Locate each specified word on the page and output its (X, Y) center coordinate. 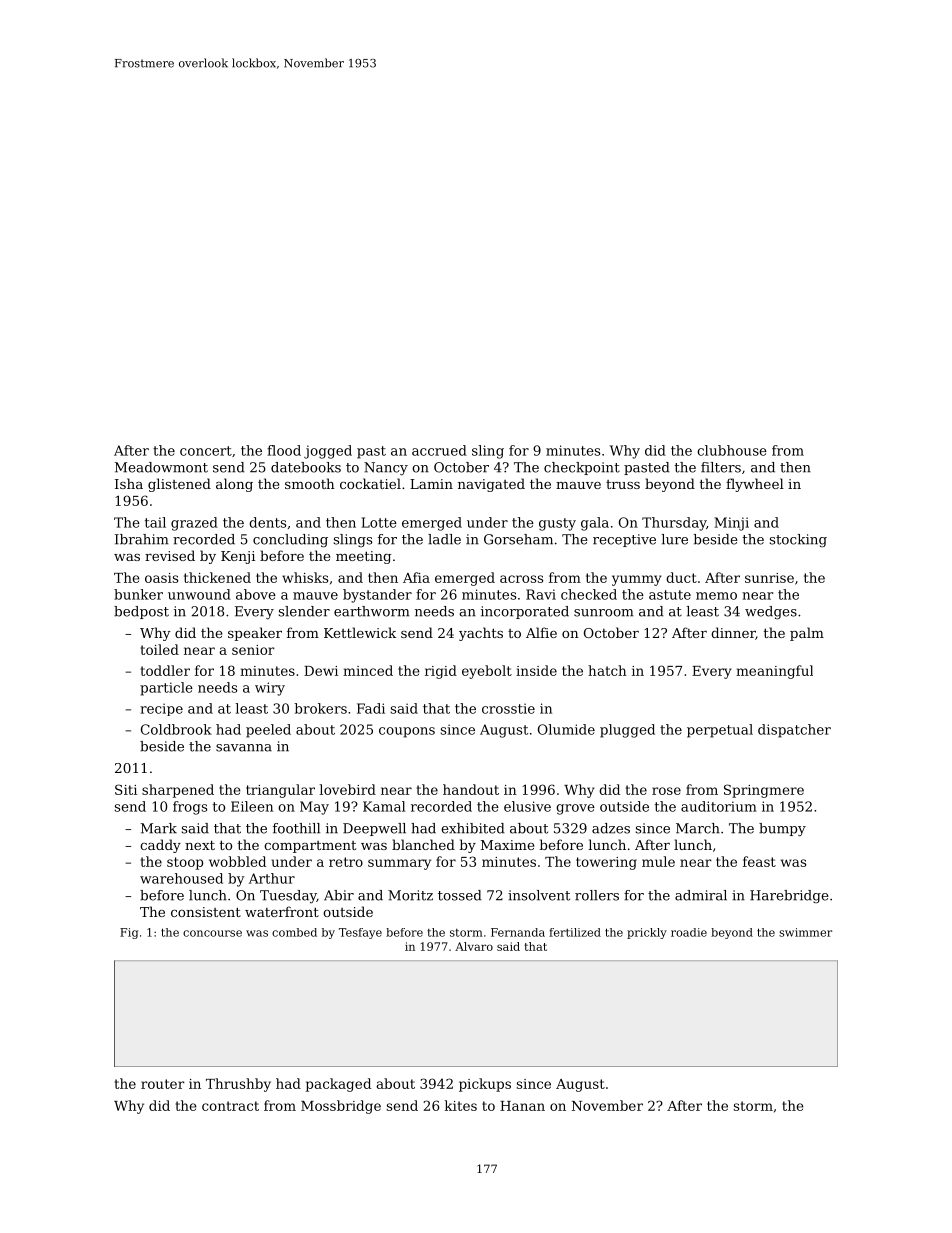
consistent (206, 912)
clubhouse (732, 450)
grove (575, 809)
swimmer (805, 932)
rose (666, 791)
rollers (597, 895)
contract (230, 1106)
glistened (179, 485)
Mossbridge (341, 1107)
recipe (161, 709)
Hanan (522, 1106)
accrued (439, 450)
